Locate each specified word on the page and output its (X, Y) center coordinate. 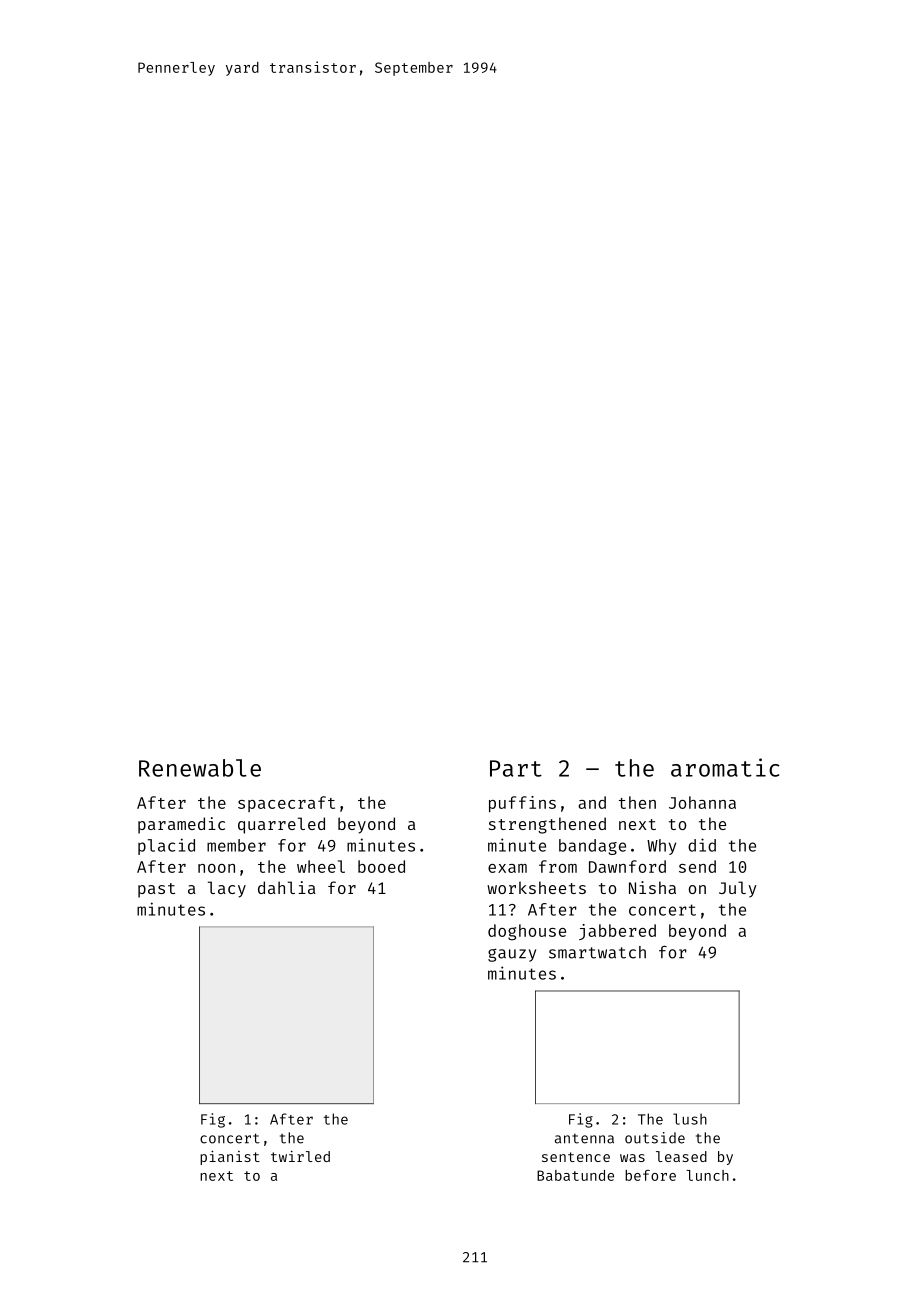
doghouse (527, 932)
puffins (522, 804)
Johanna (702, 802)
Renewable (200, 768)
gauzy (512, 955)
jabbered (617, 932)
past (156, 890)
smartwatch (597, 952)
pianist (230, 1157)
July (738, 889)
